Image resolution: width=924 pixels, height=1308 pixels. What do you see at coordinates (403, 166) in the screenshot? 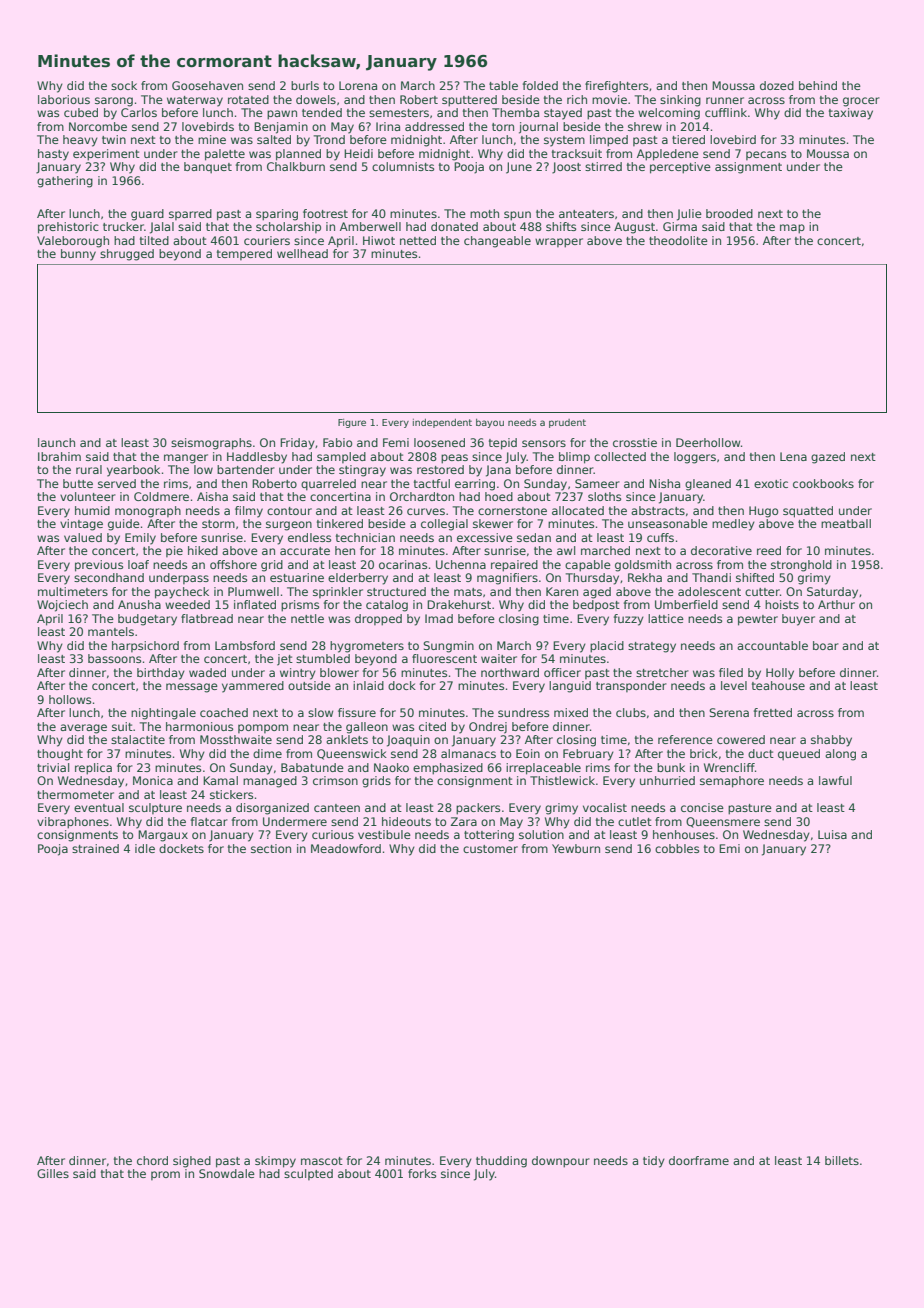
I see `columnists` at bounding box center [403, 166].
